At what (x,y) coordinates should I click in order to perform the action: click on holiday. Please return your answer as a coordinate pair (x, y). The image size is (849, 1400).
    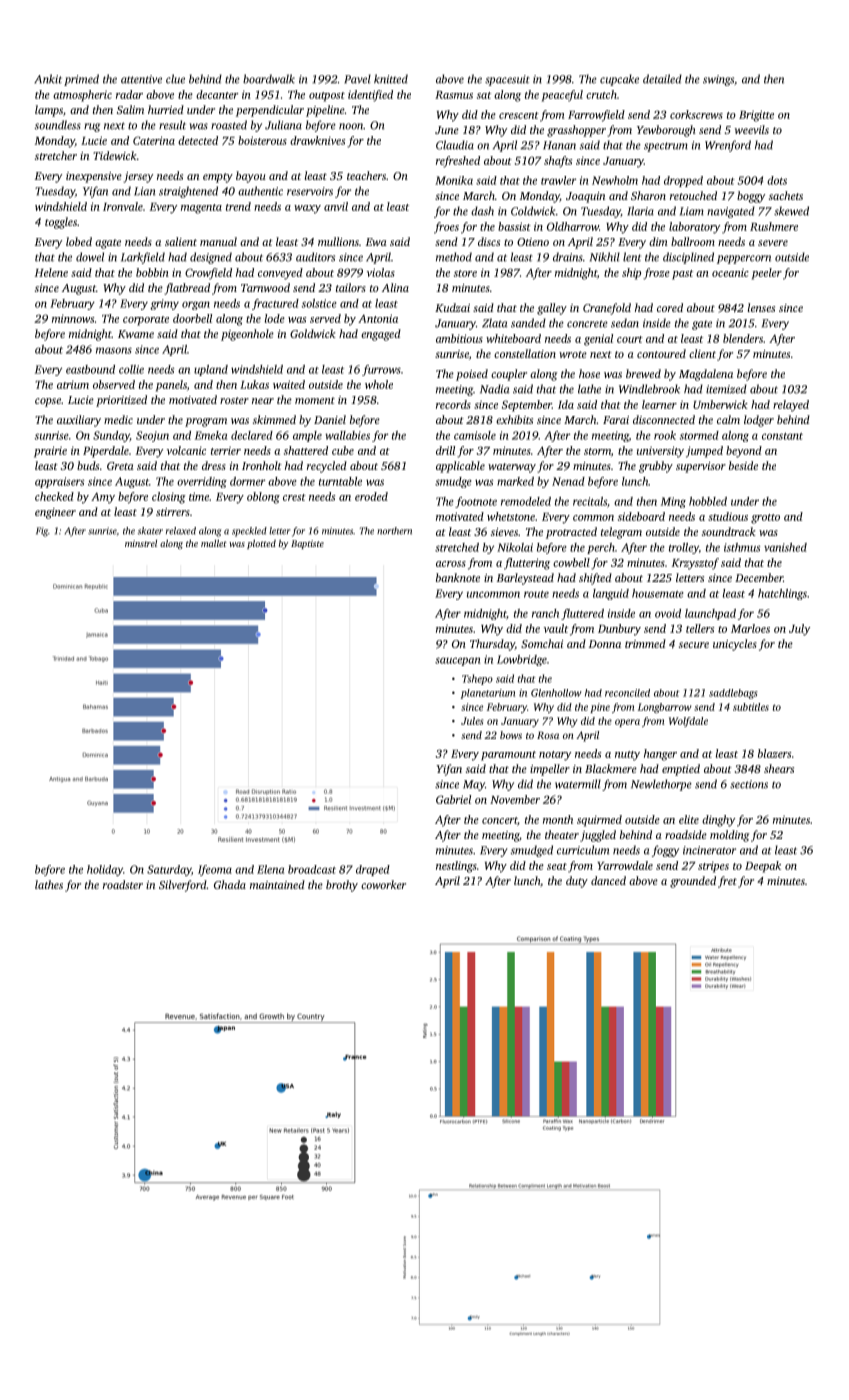
    Looking at the image, I should click on (105, 870).
